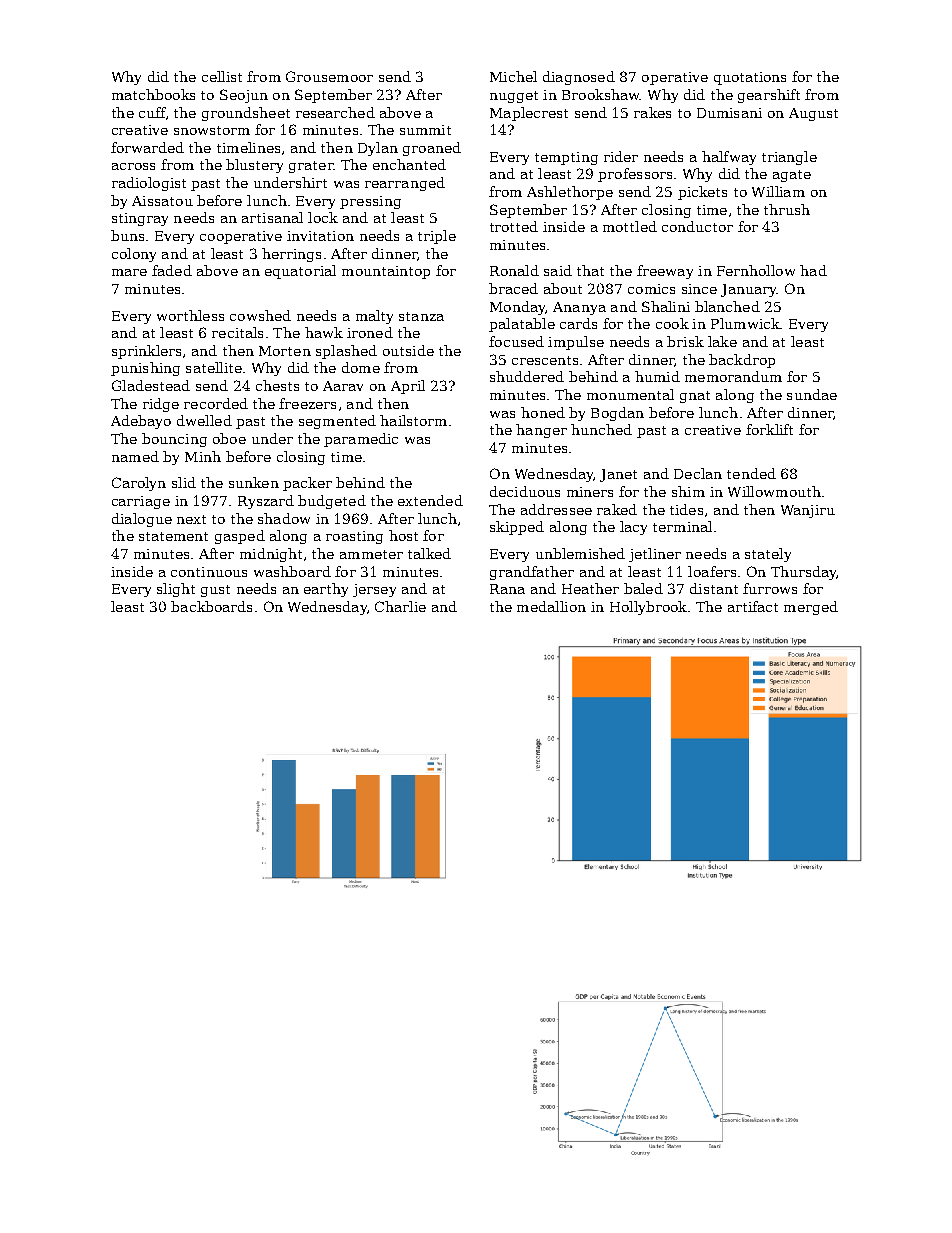 The width and height of the screenshot is (952, 1233). Describe the element at coordinates (153, 94) in the screenshot. I see `matchbooks` at that location.
